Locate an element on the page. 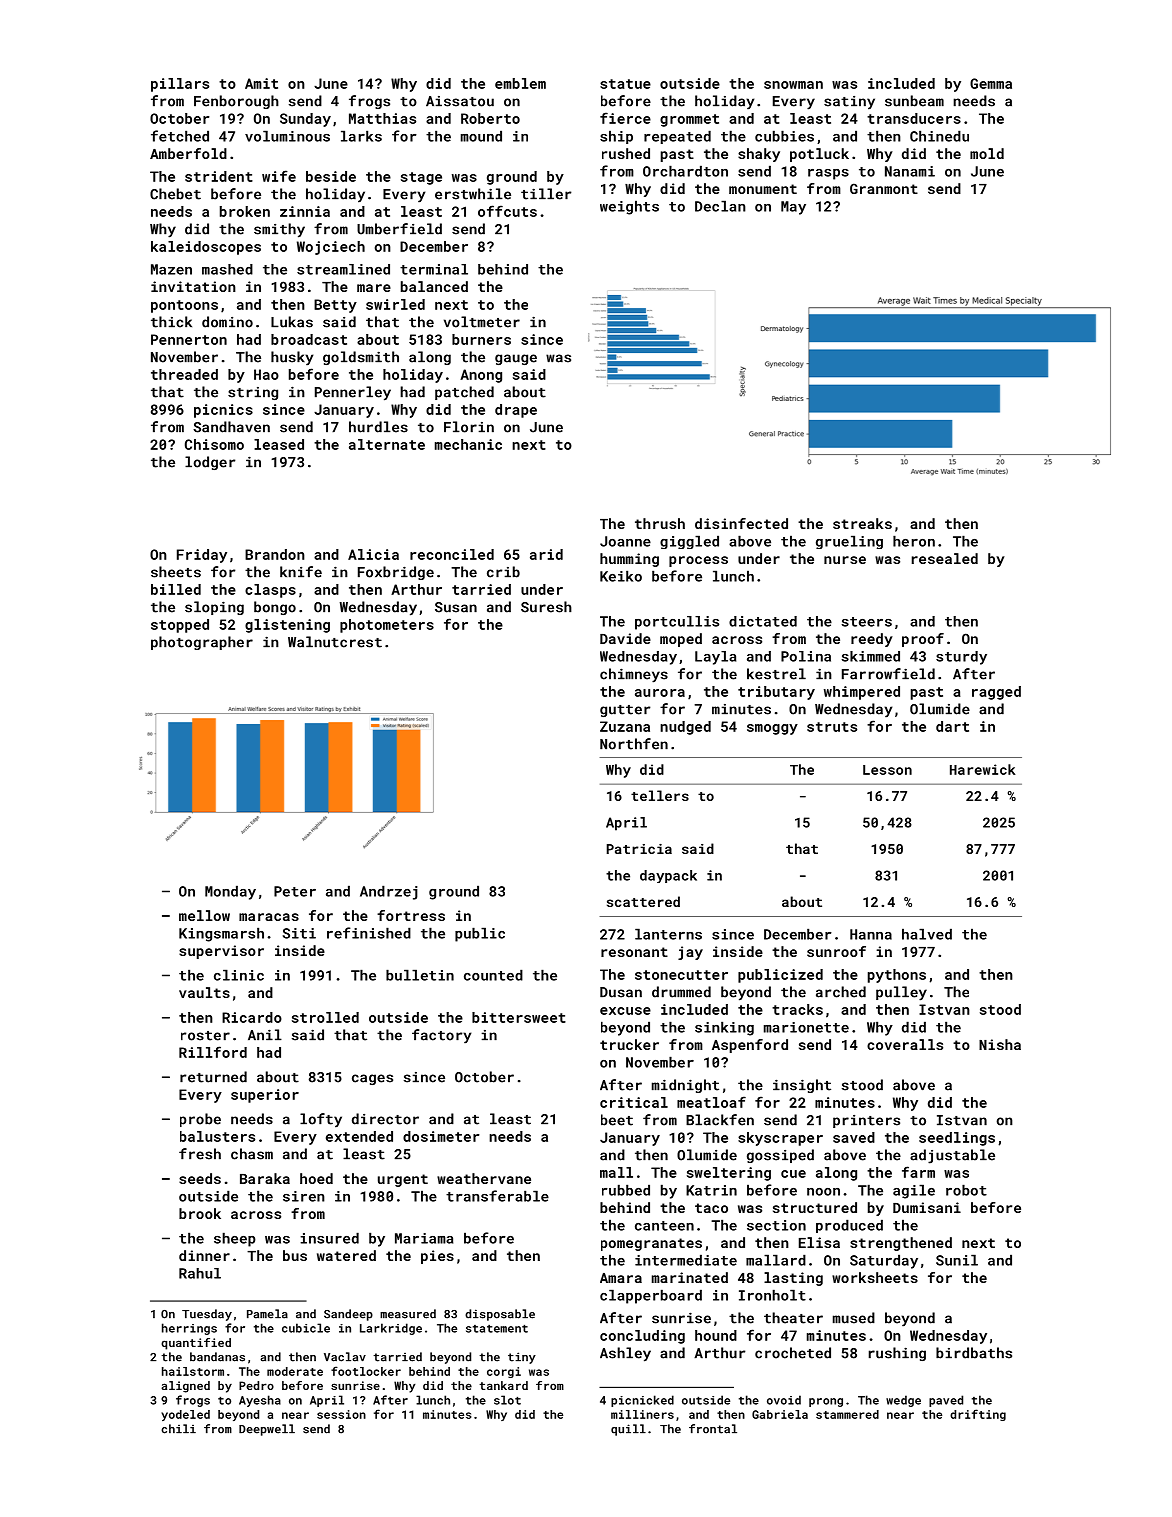 The image size is (1172, 1517). Amit is located at coordinates (261, 83).
